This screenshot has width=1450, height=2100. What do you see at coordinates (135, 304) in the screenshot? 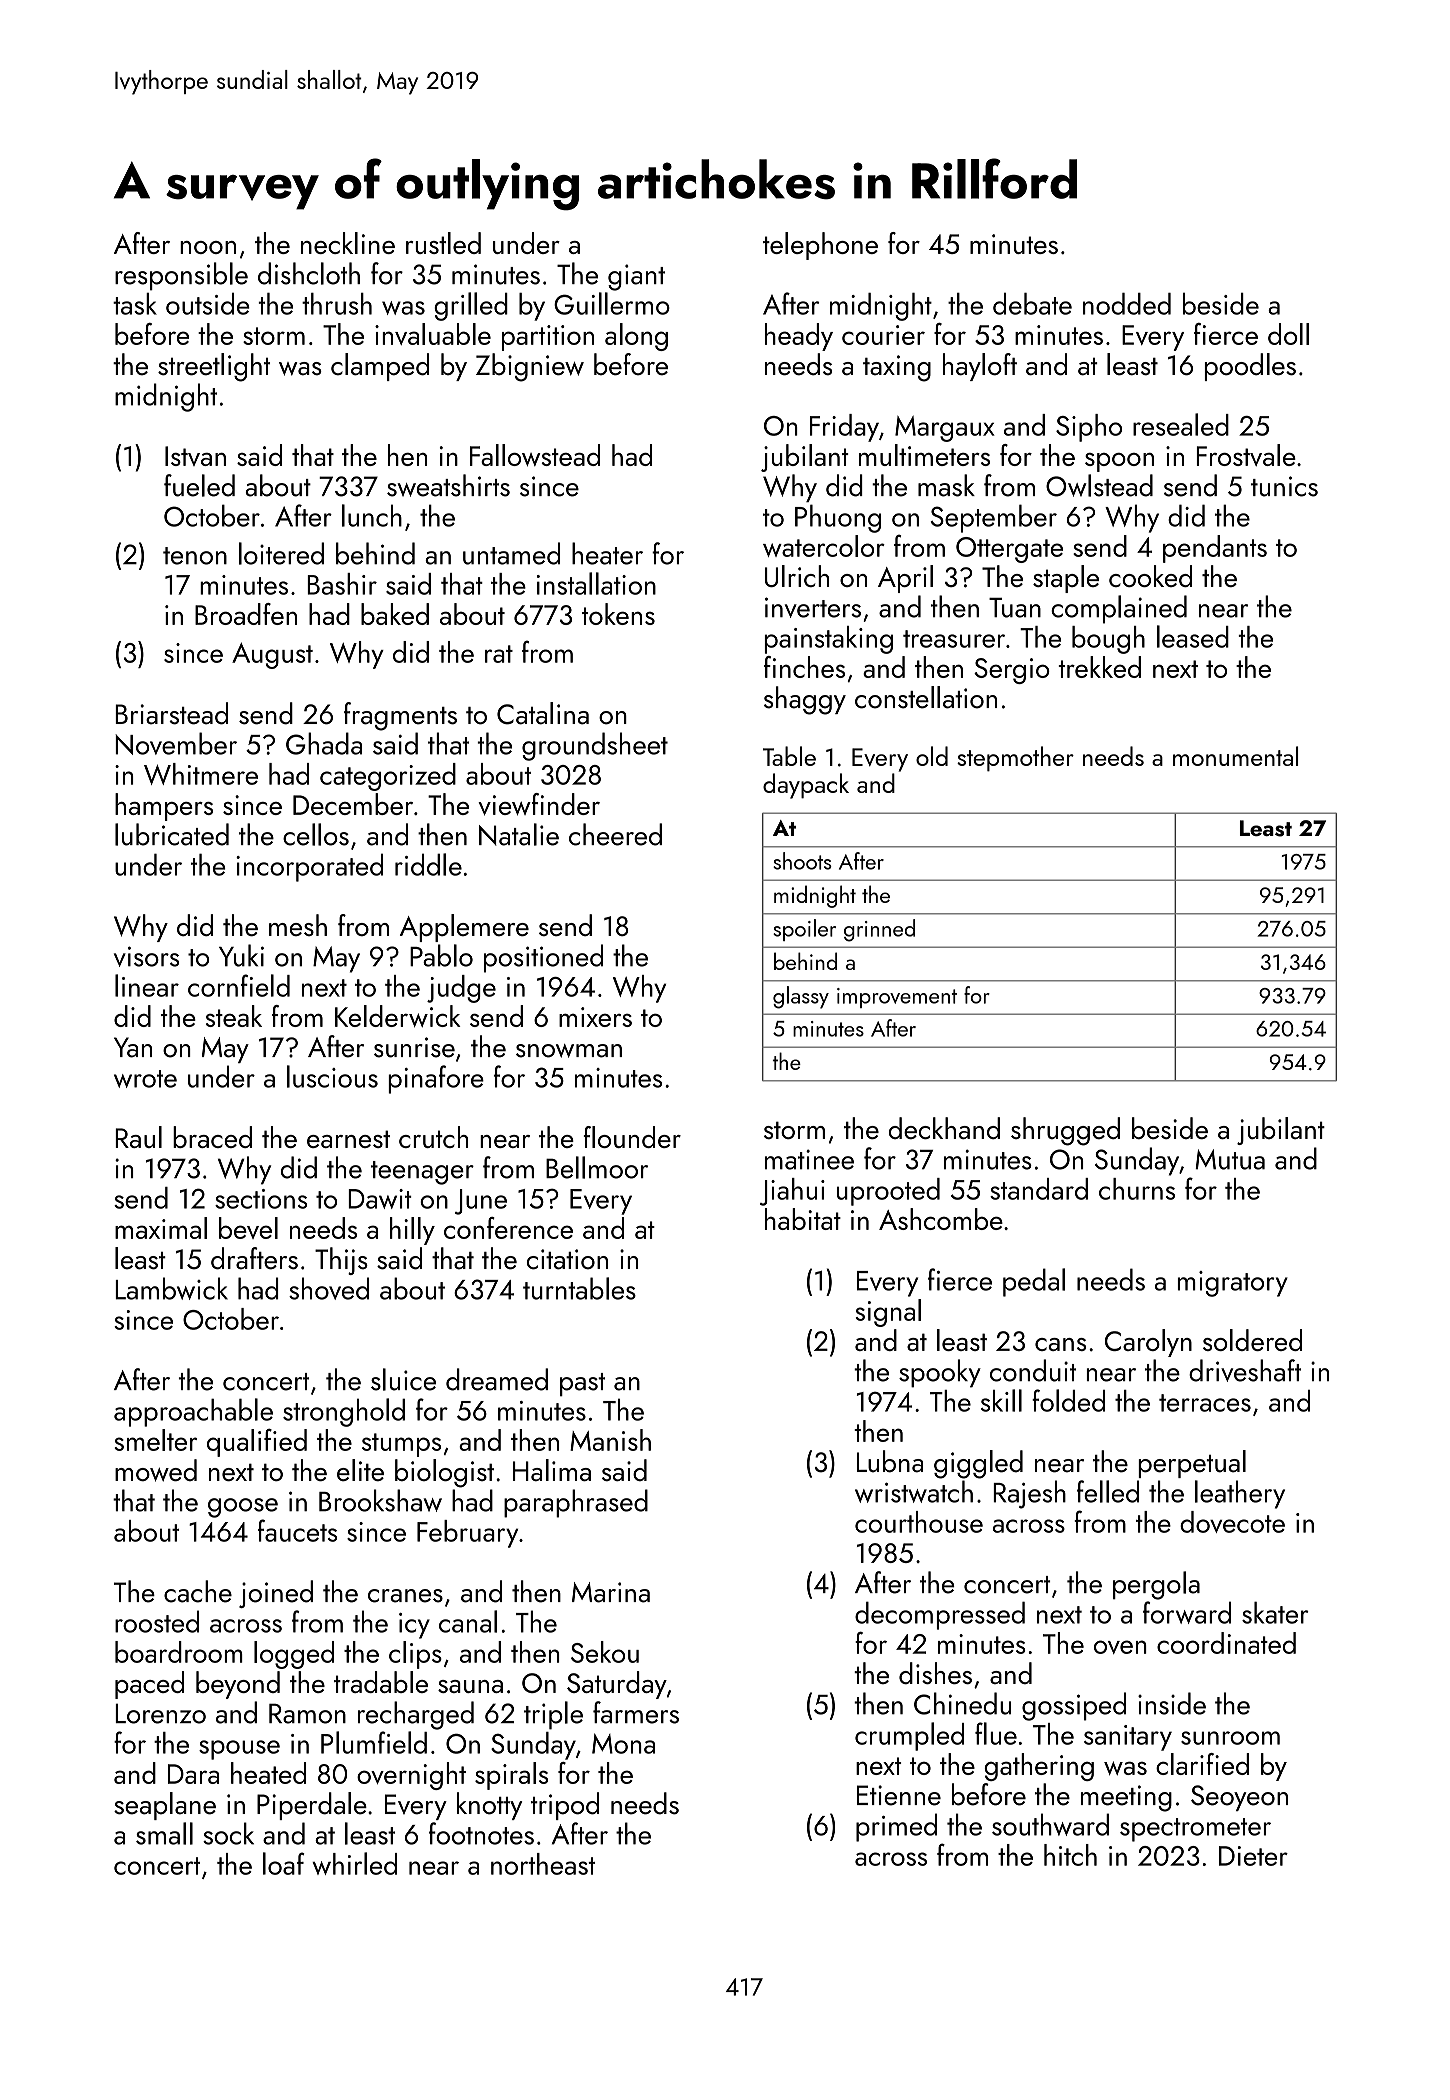
I see `task` at bounding box center [135, 304].
